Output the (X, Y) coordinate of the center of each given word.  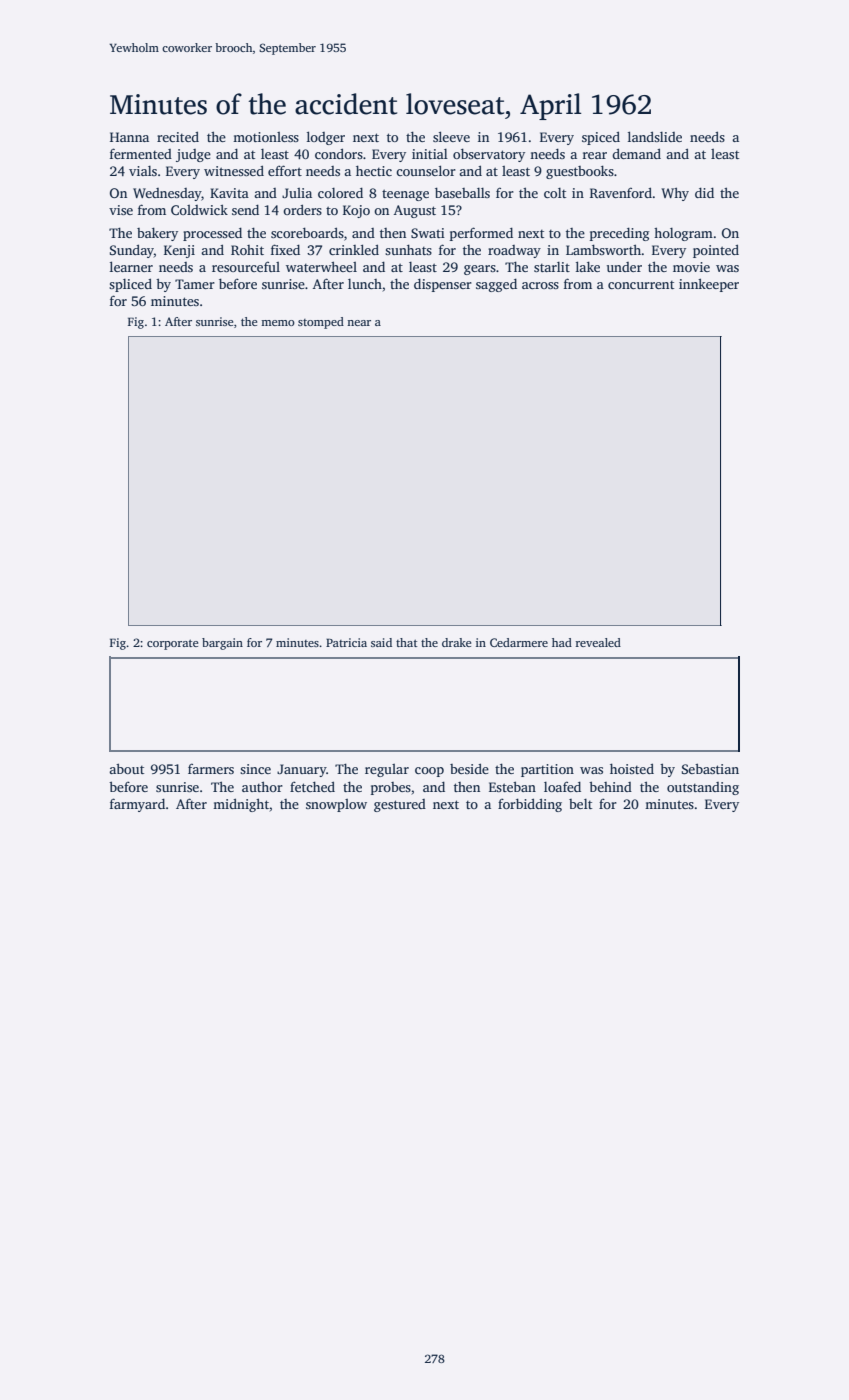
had (562, 642)
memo (278, 323)
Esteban (512, 786)
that (407, 642)
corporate (172, 645)
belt (580, 804)
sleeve (451, 136)
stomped (321, 323)
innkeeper (709, 285)
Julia (297, 193)
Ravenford (621, 192)
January (302, 770)
